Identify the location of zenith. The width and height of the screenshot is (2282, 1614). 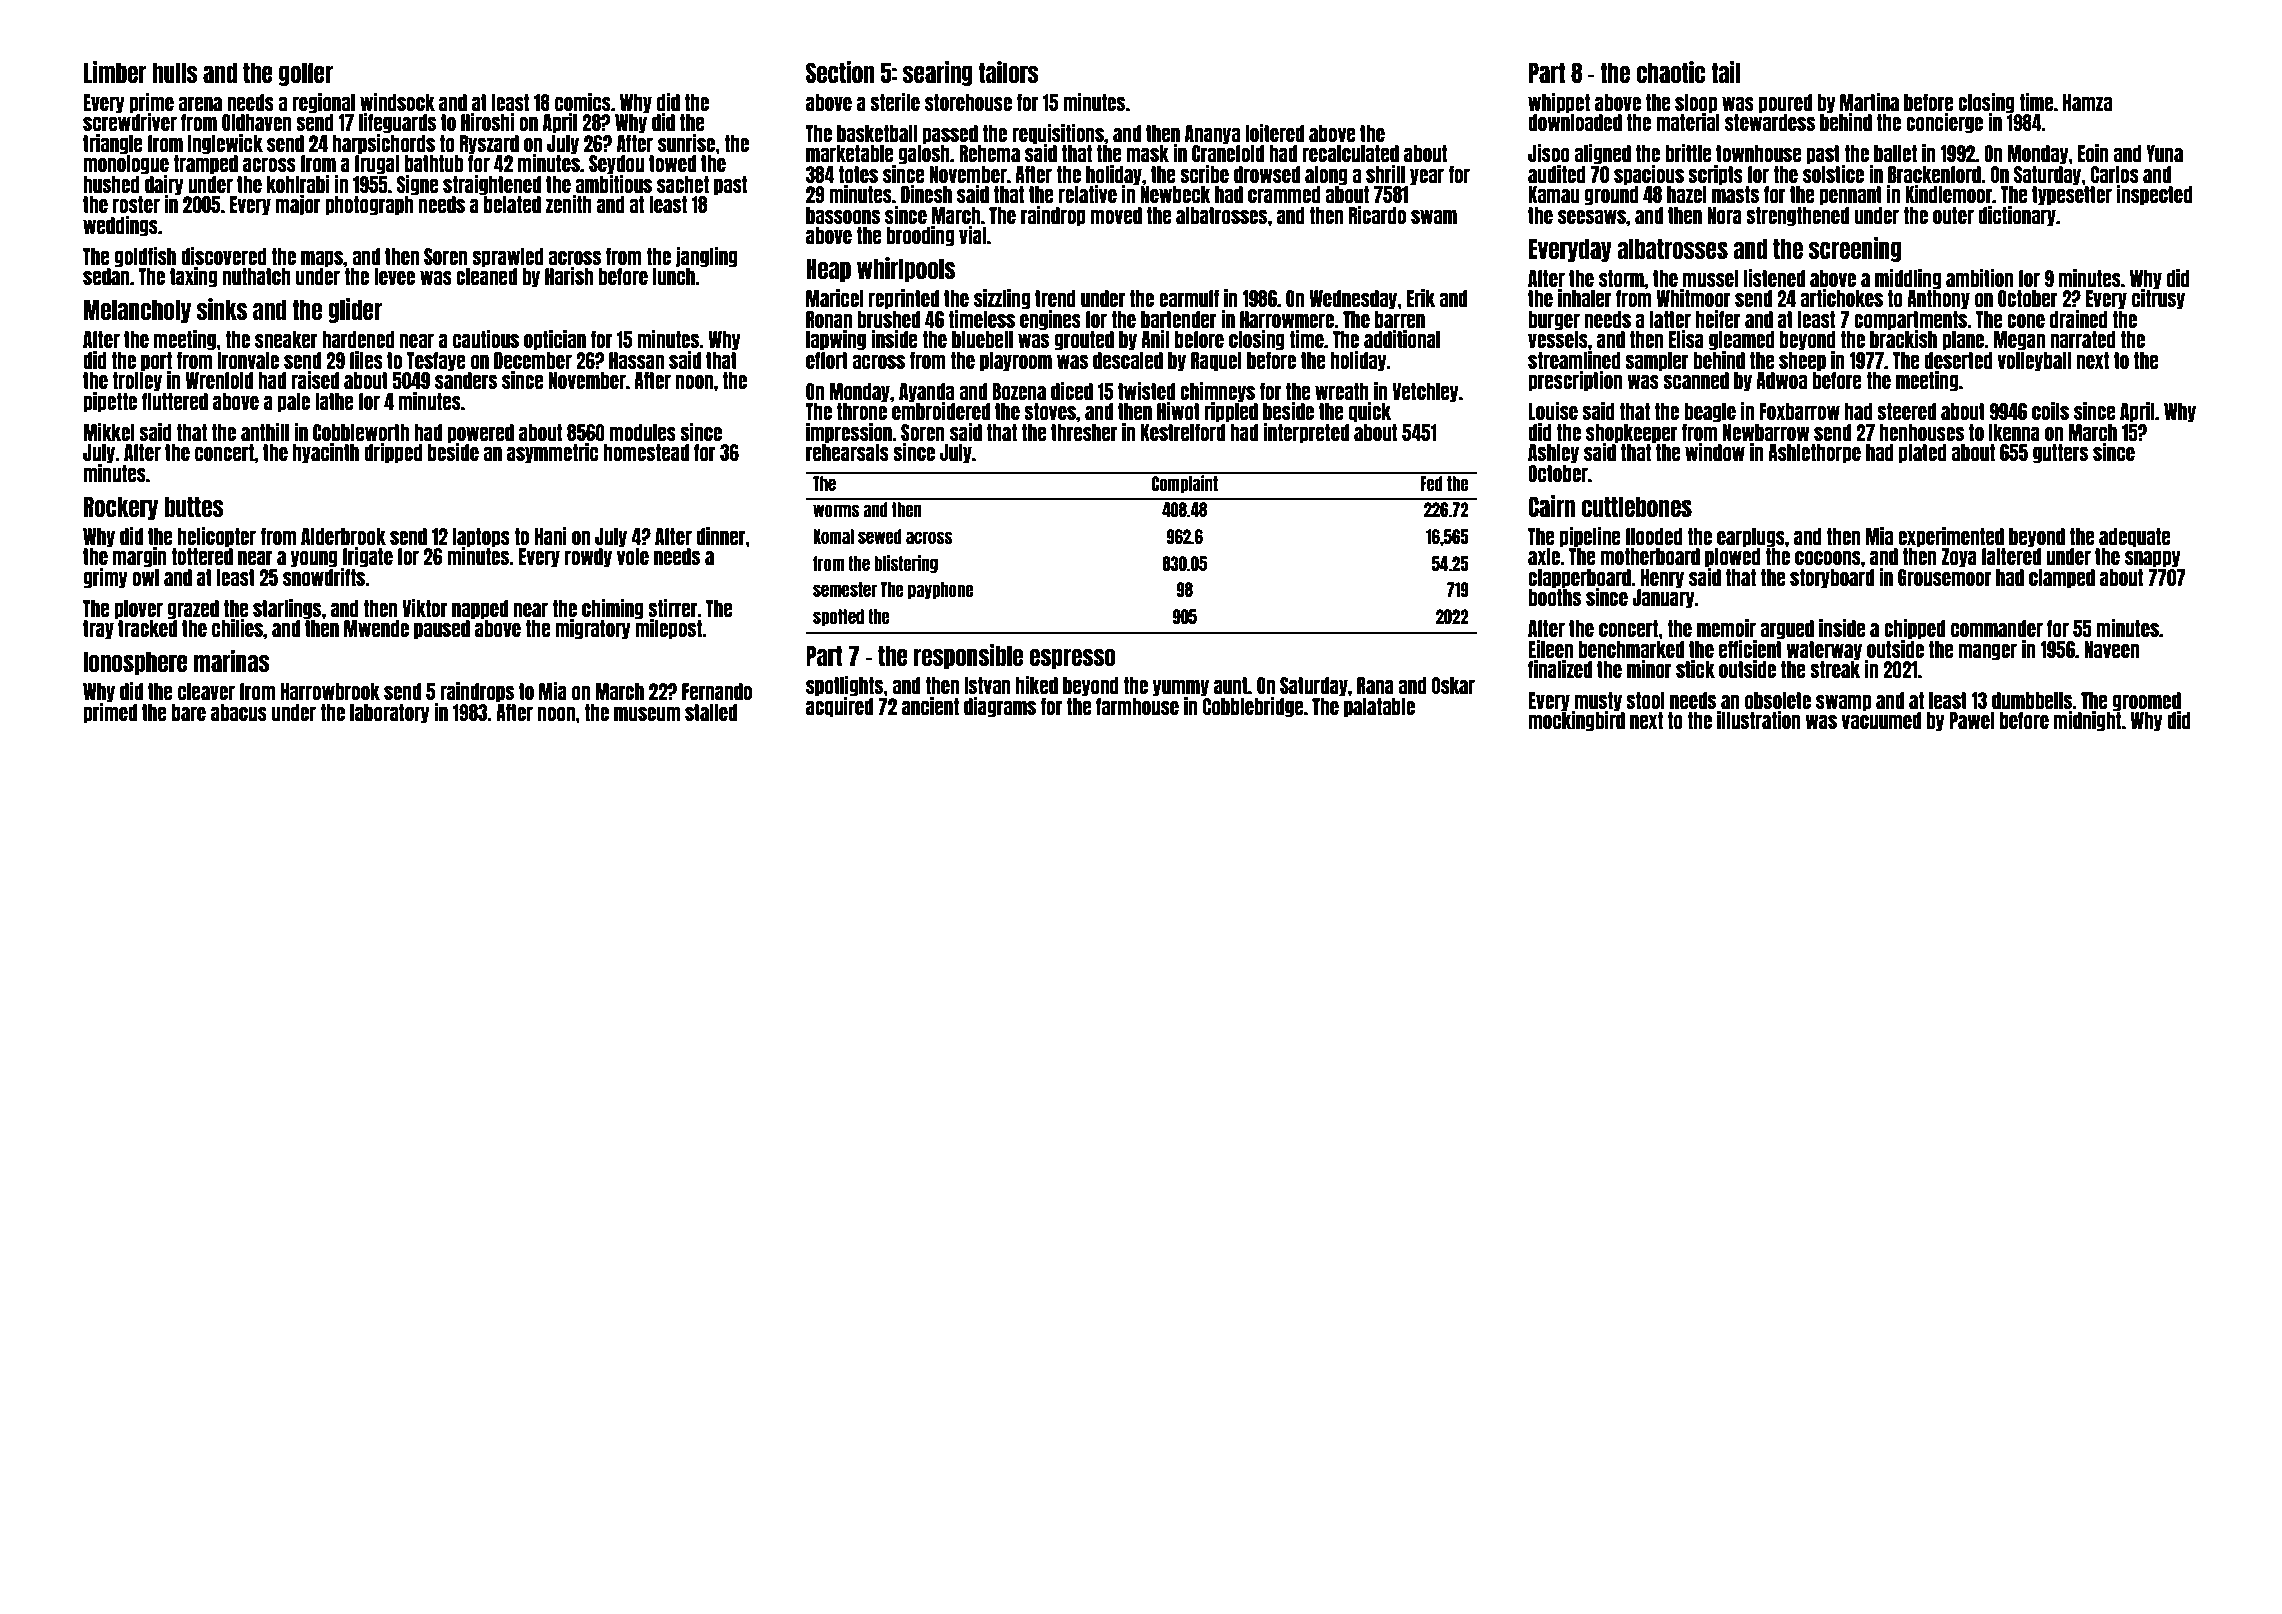
(569, 204).
